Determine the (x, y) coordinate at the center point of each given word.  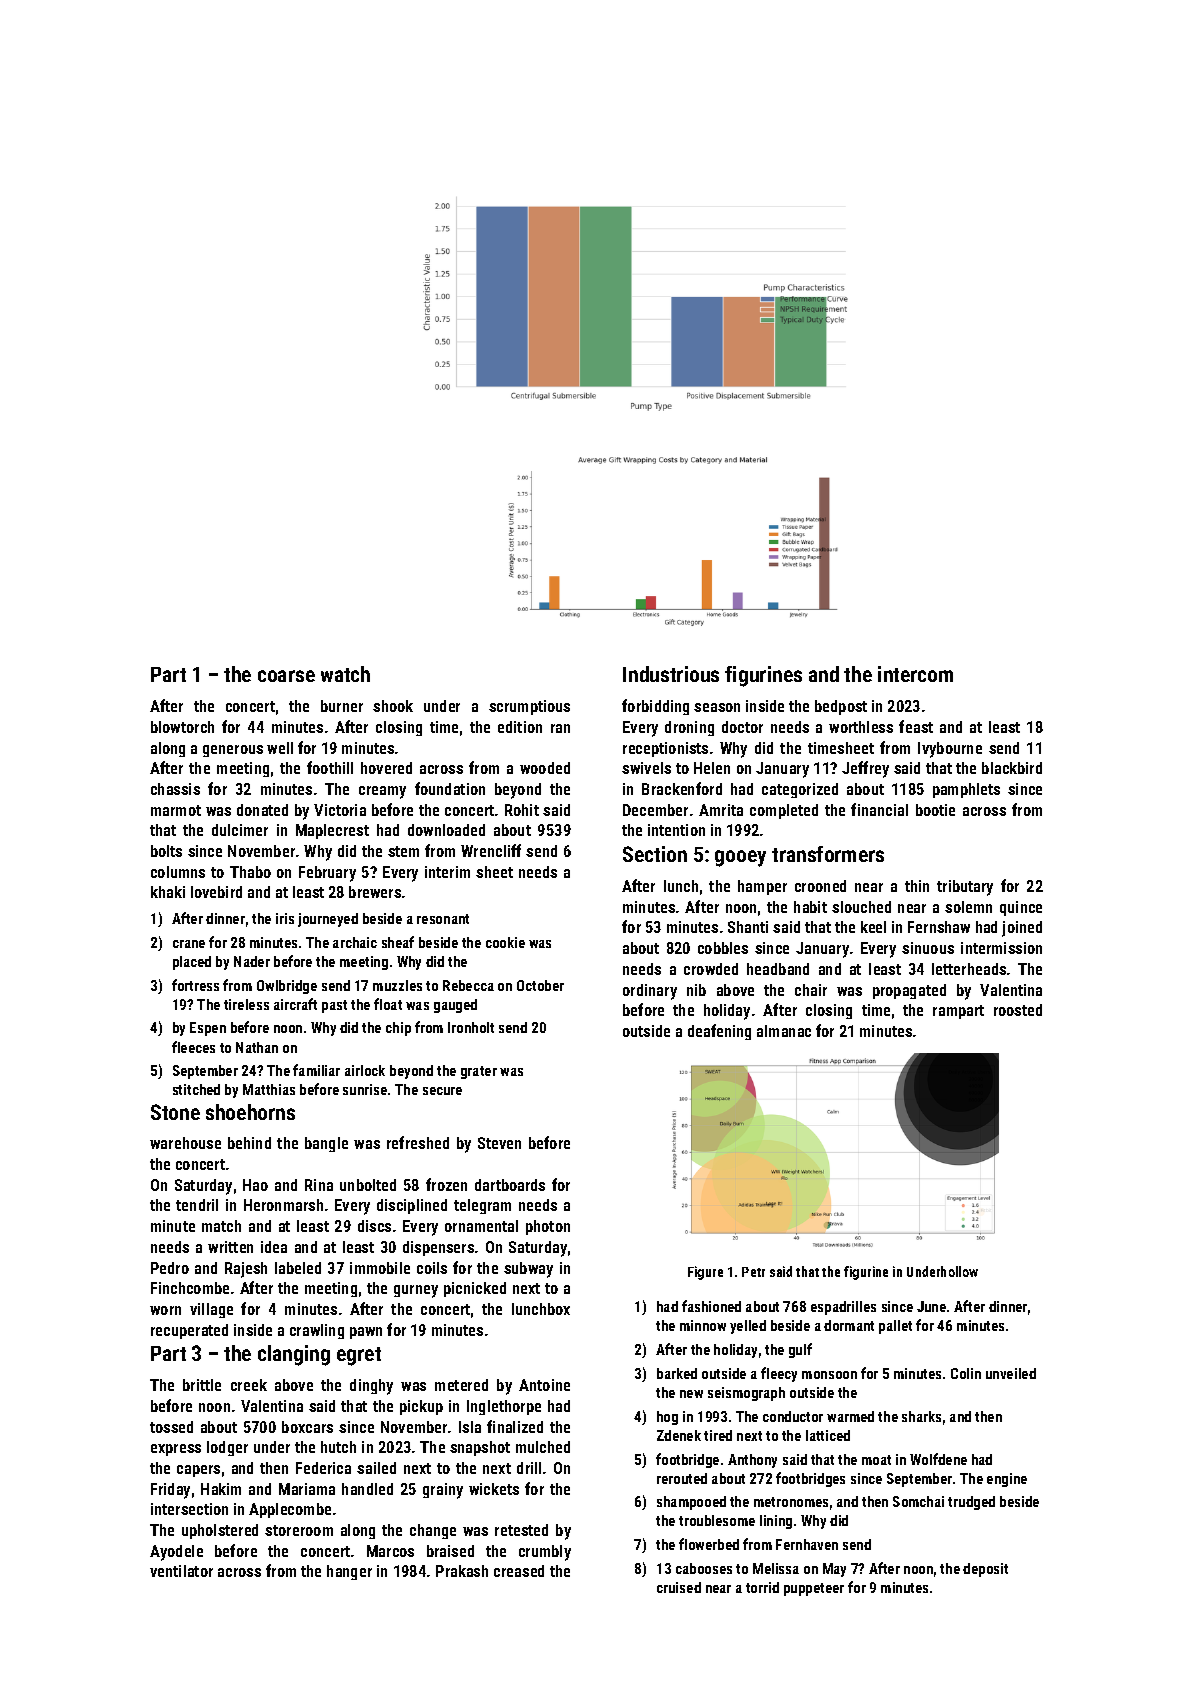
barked (677, 1373)
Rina (319, 1185)
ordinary (650, 992)
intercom (915, 674)
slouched (861, 907)
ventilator (181, 1571)
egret (359, 1356)
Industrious (671, 674)
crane (189, 944)
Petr (753, 1272)
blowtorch (182, 727)
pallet (895, 1327)
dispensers (438, 1248)
